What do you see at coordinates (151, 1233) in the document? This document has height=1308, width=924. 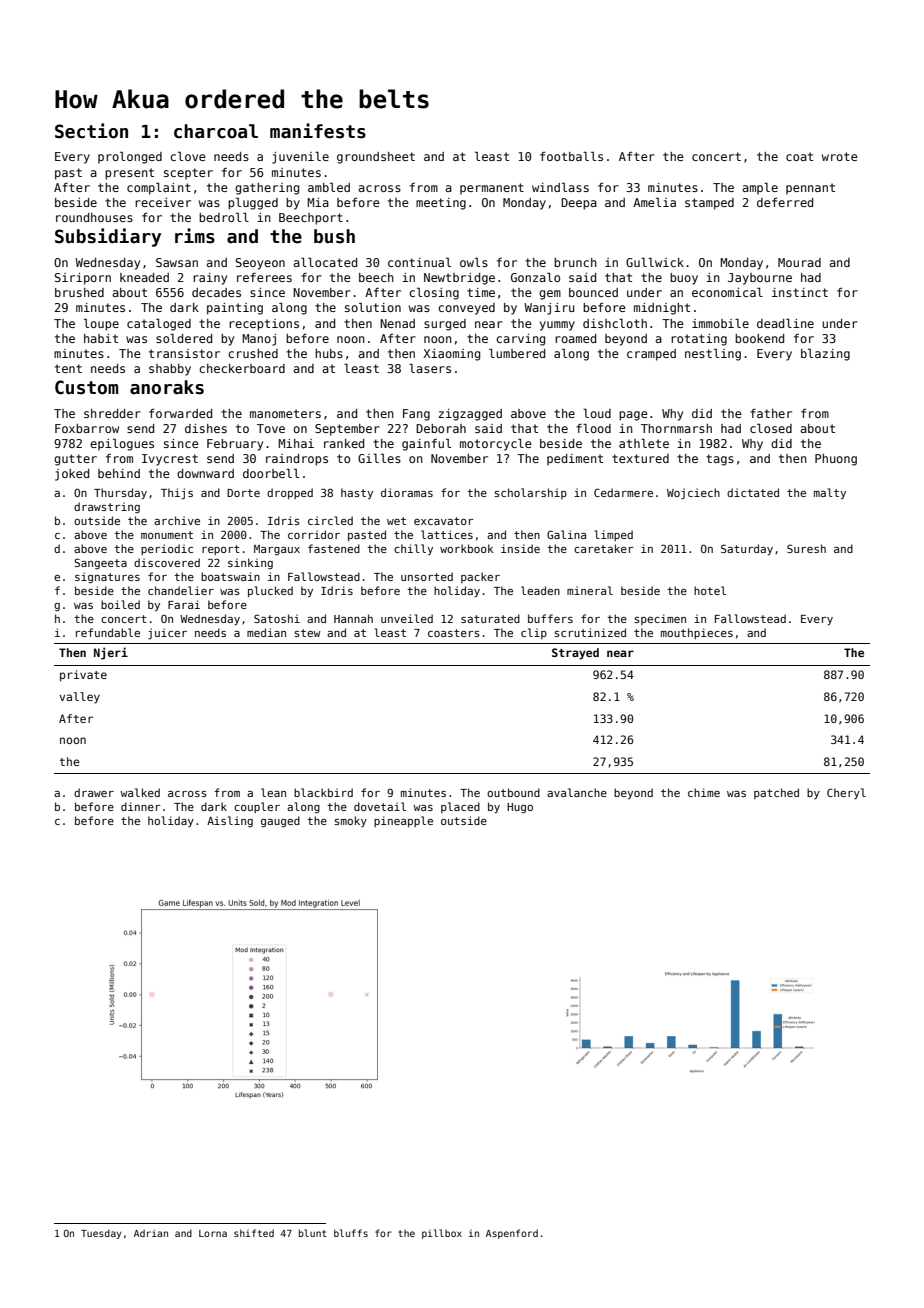 I see `Adrian` at bounding box center [151, 1233].
